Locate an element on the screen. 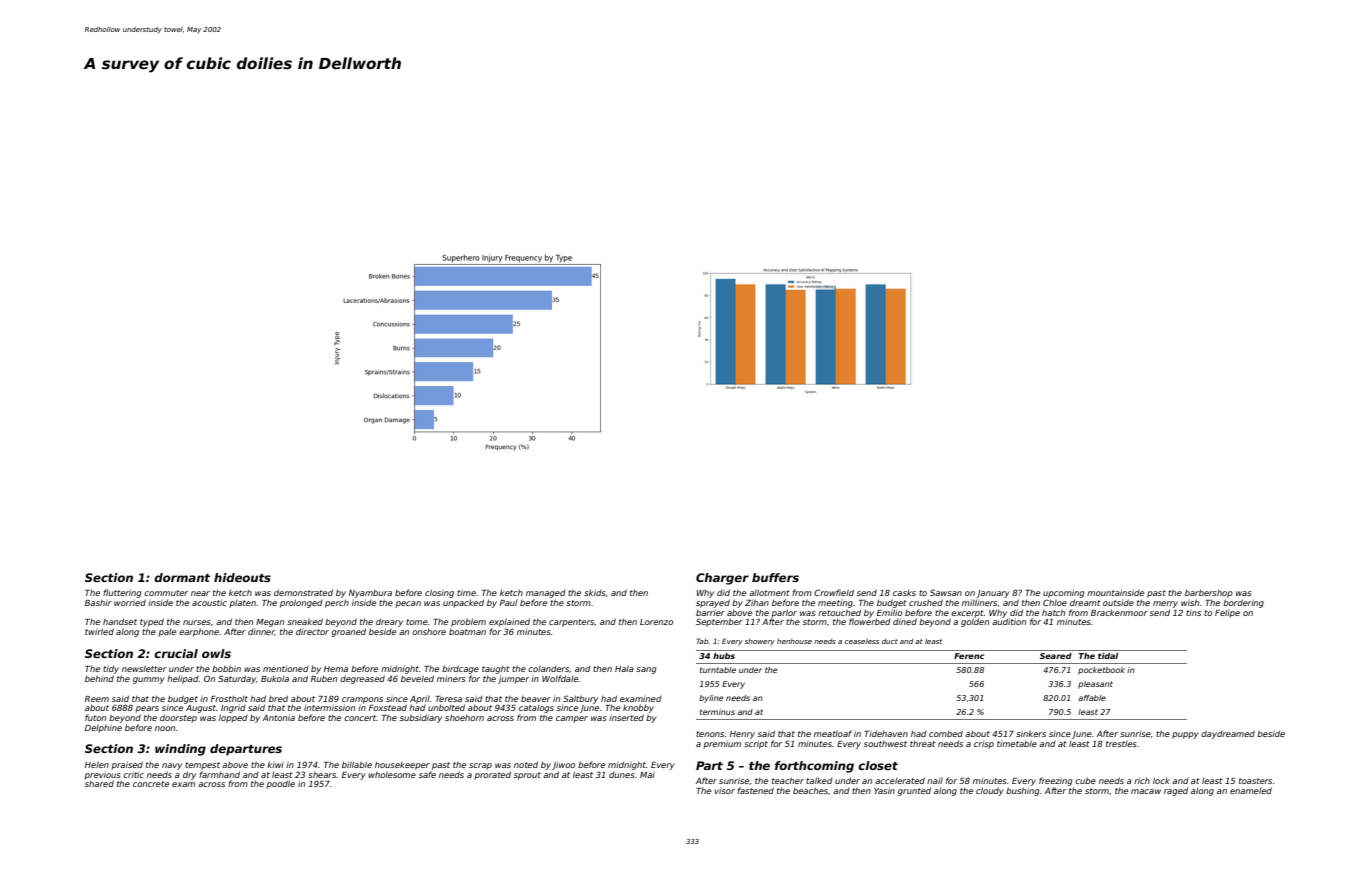 Image resolution: width=1372 pixels, height=887 pixels. bordering is located at coordinates (1243, 603).
